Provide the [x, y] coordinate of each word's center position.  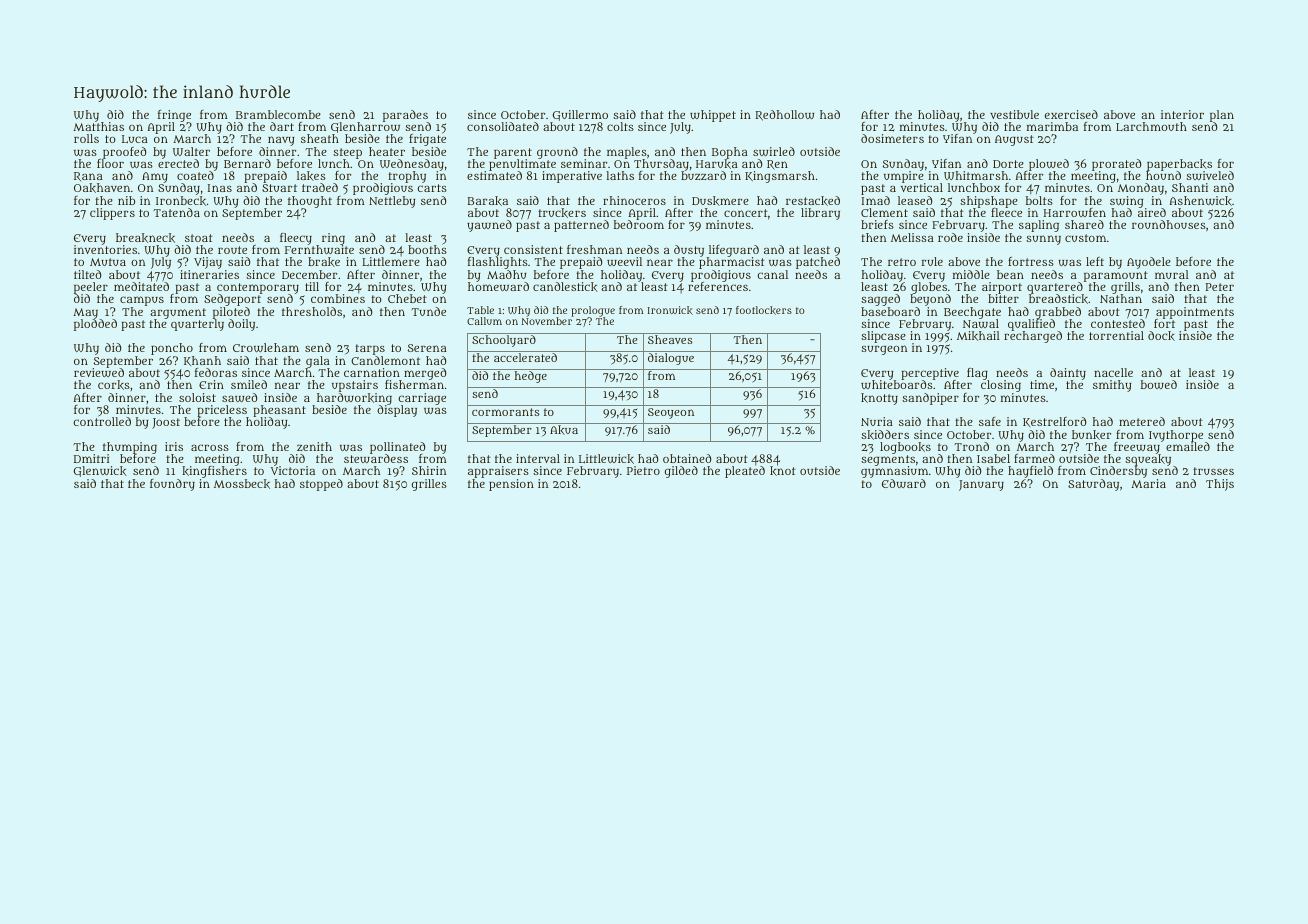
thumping [130, 448]
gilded [681, 472]
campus [142, 301]
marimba [1052, 126]
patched [818, 263]
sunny [1043, 240]
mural [1172, 274]
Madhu [506, 274]
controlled [102, 421]
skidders [885, 435]
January [981, 485]
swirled [774, 151]
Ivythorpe [1176, 436]
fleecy [296, 239]
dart [282, 126]
